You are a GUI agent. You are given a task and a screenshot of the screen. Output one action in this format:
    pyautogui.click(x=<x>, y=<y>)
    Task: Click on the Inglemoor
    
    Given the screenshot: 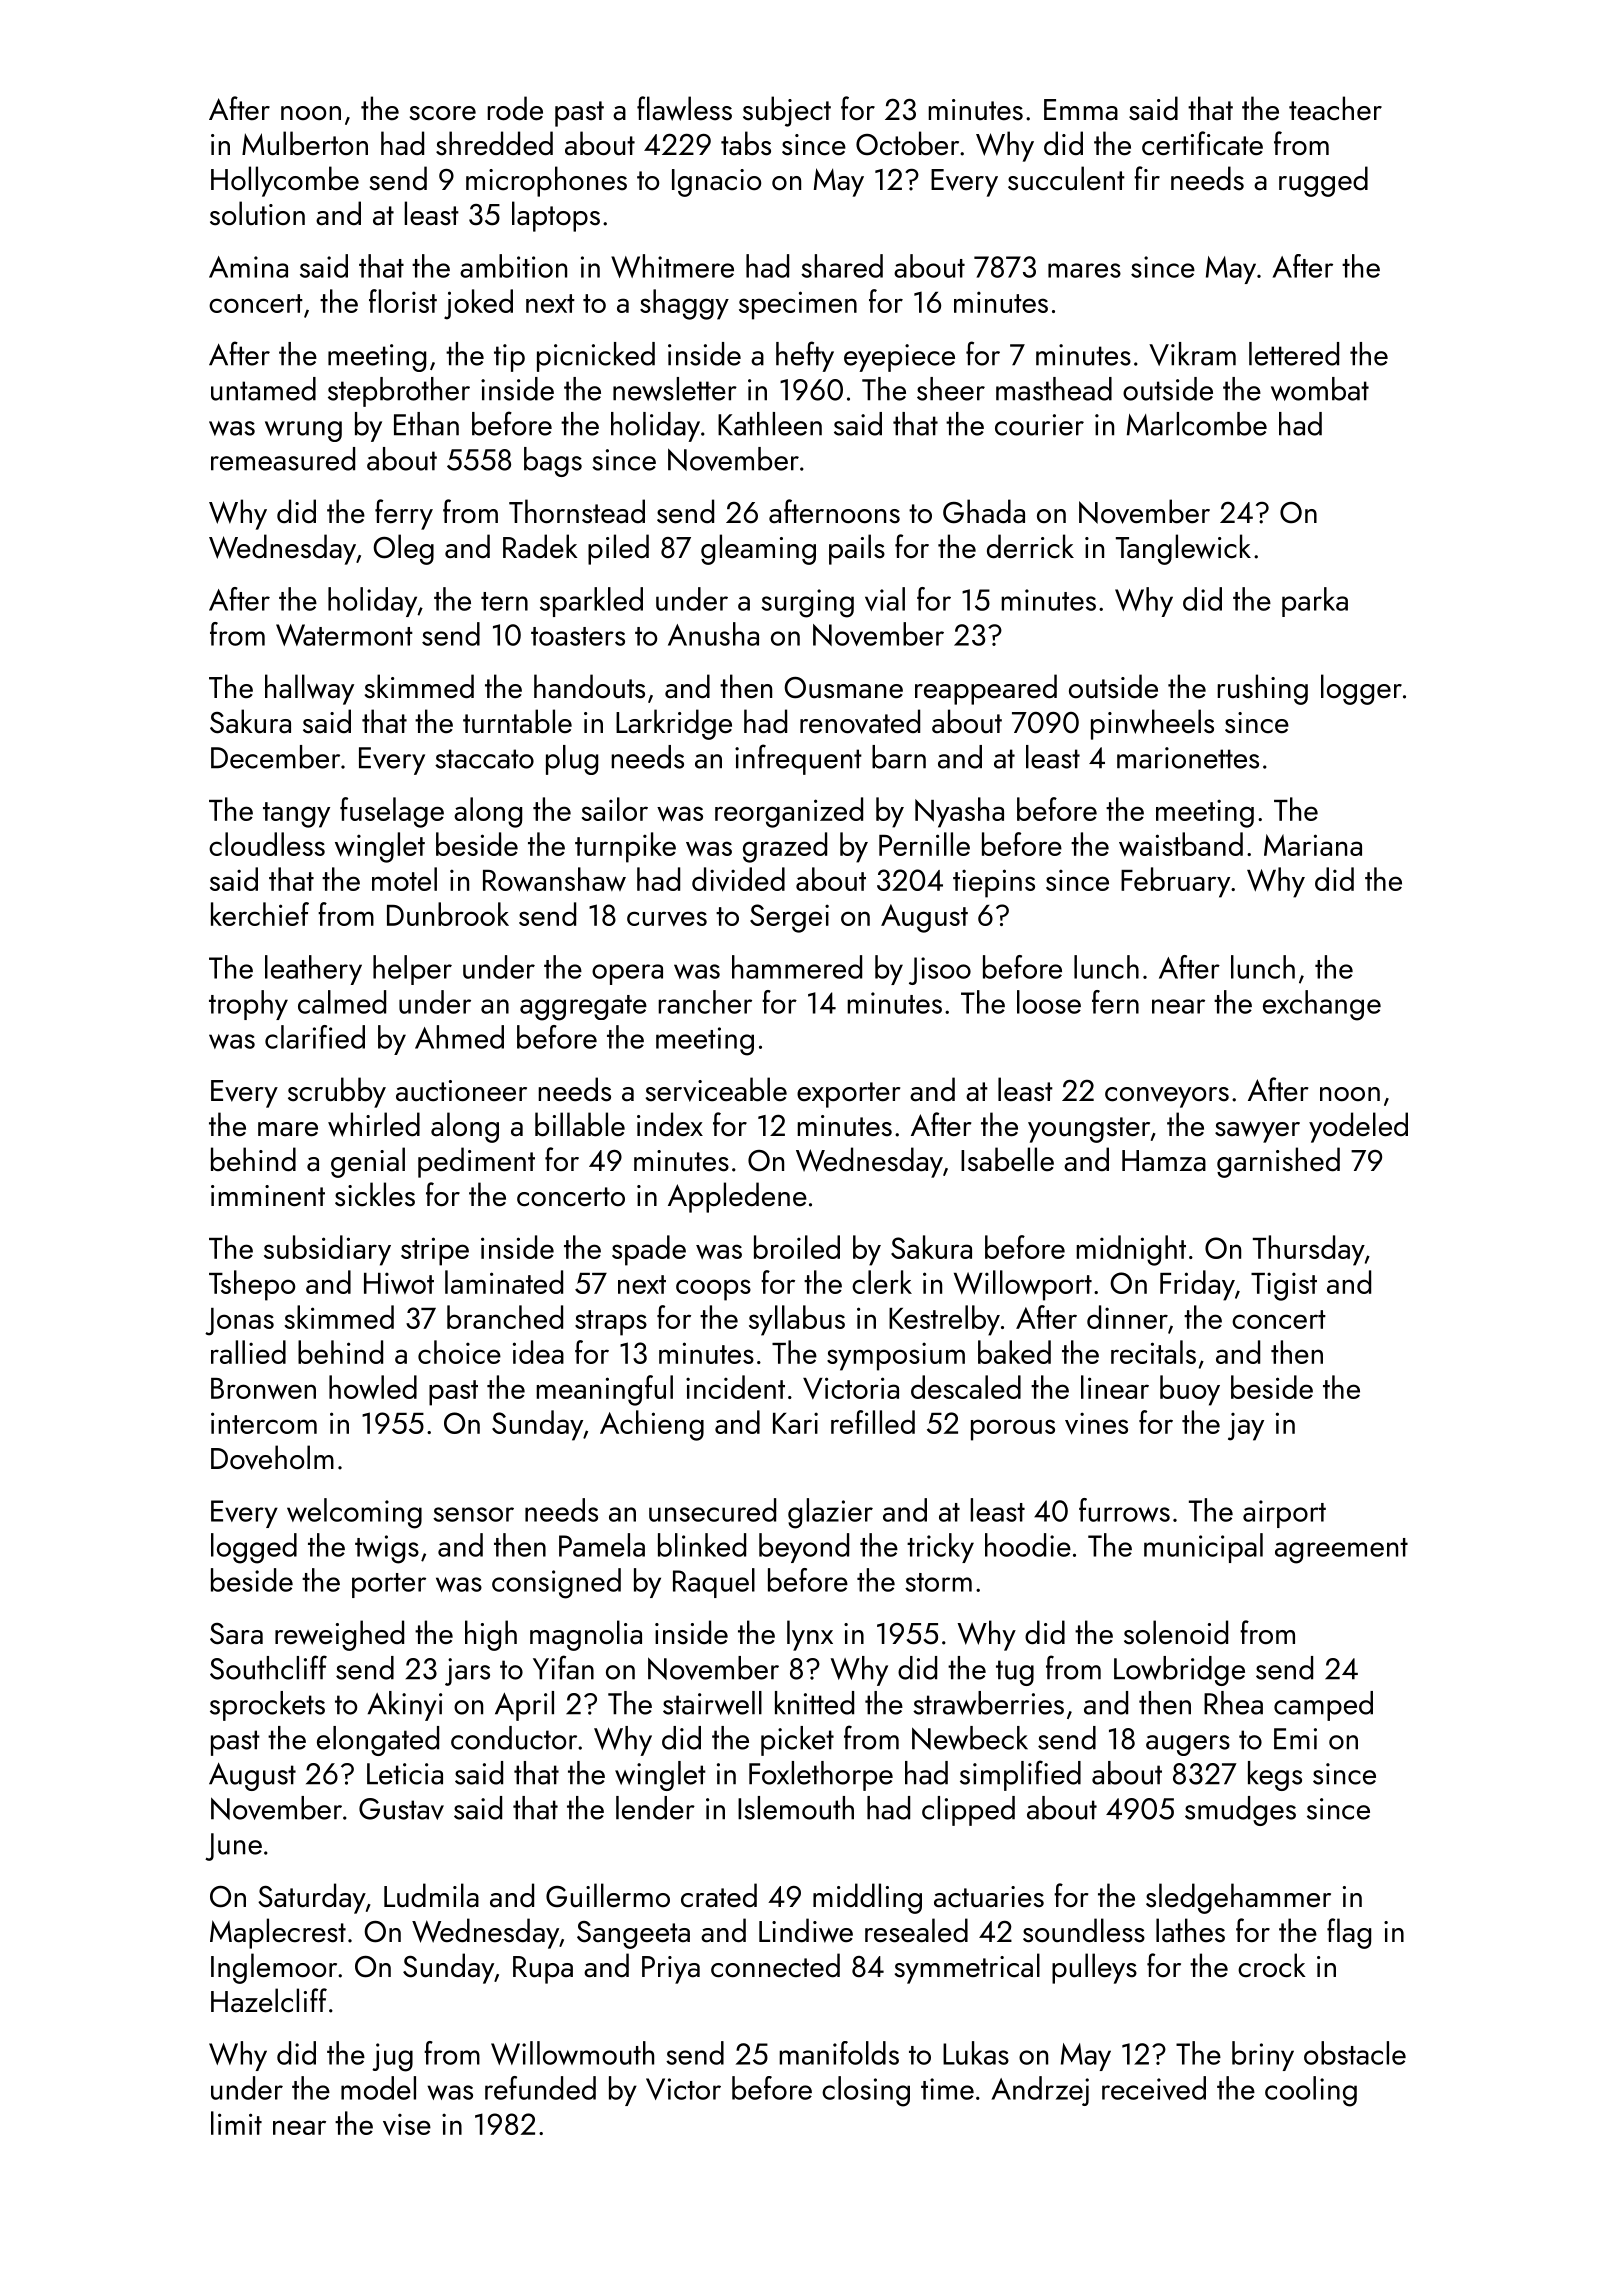 What is the action you would take?
    pyautogui.click(x=274, y=1968)
